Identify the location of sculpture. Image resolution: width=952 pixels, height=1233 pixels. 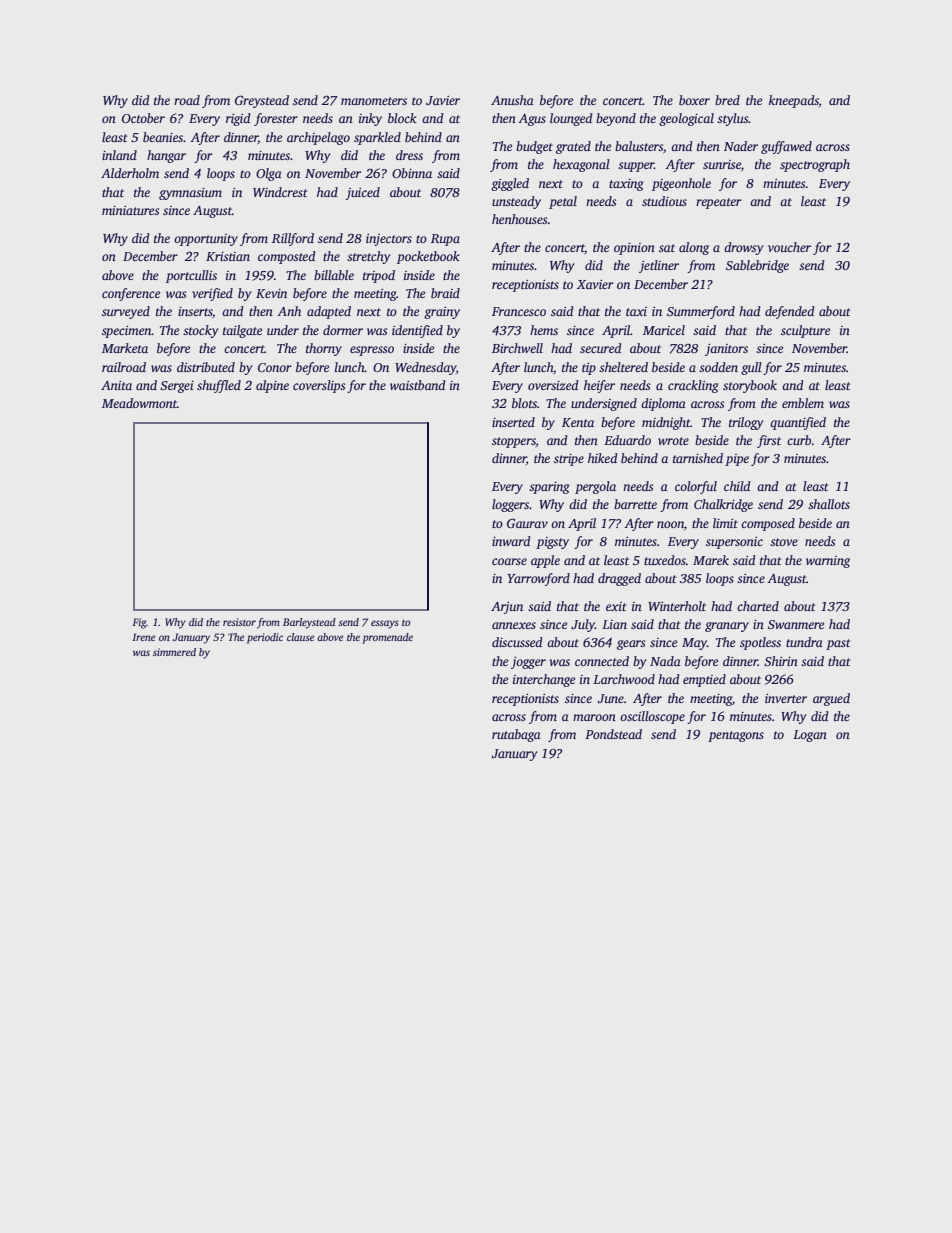
(805, 331).
